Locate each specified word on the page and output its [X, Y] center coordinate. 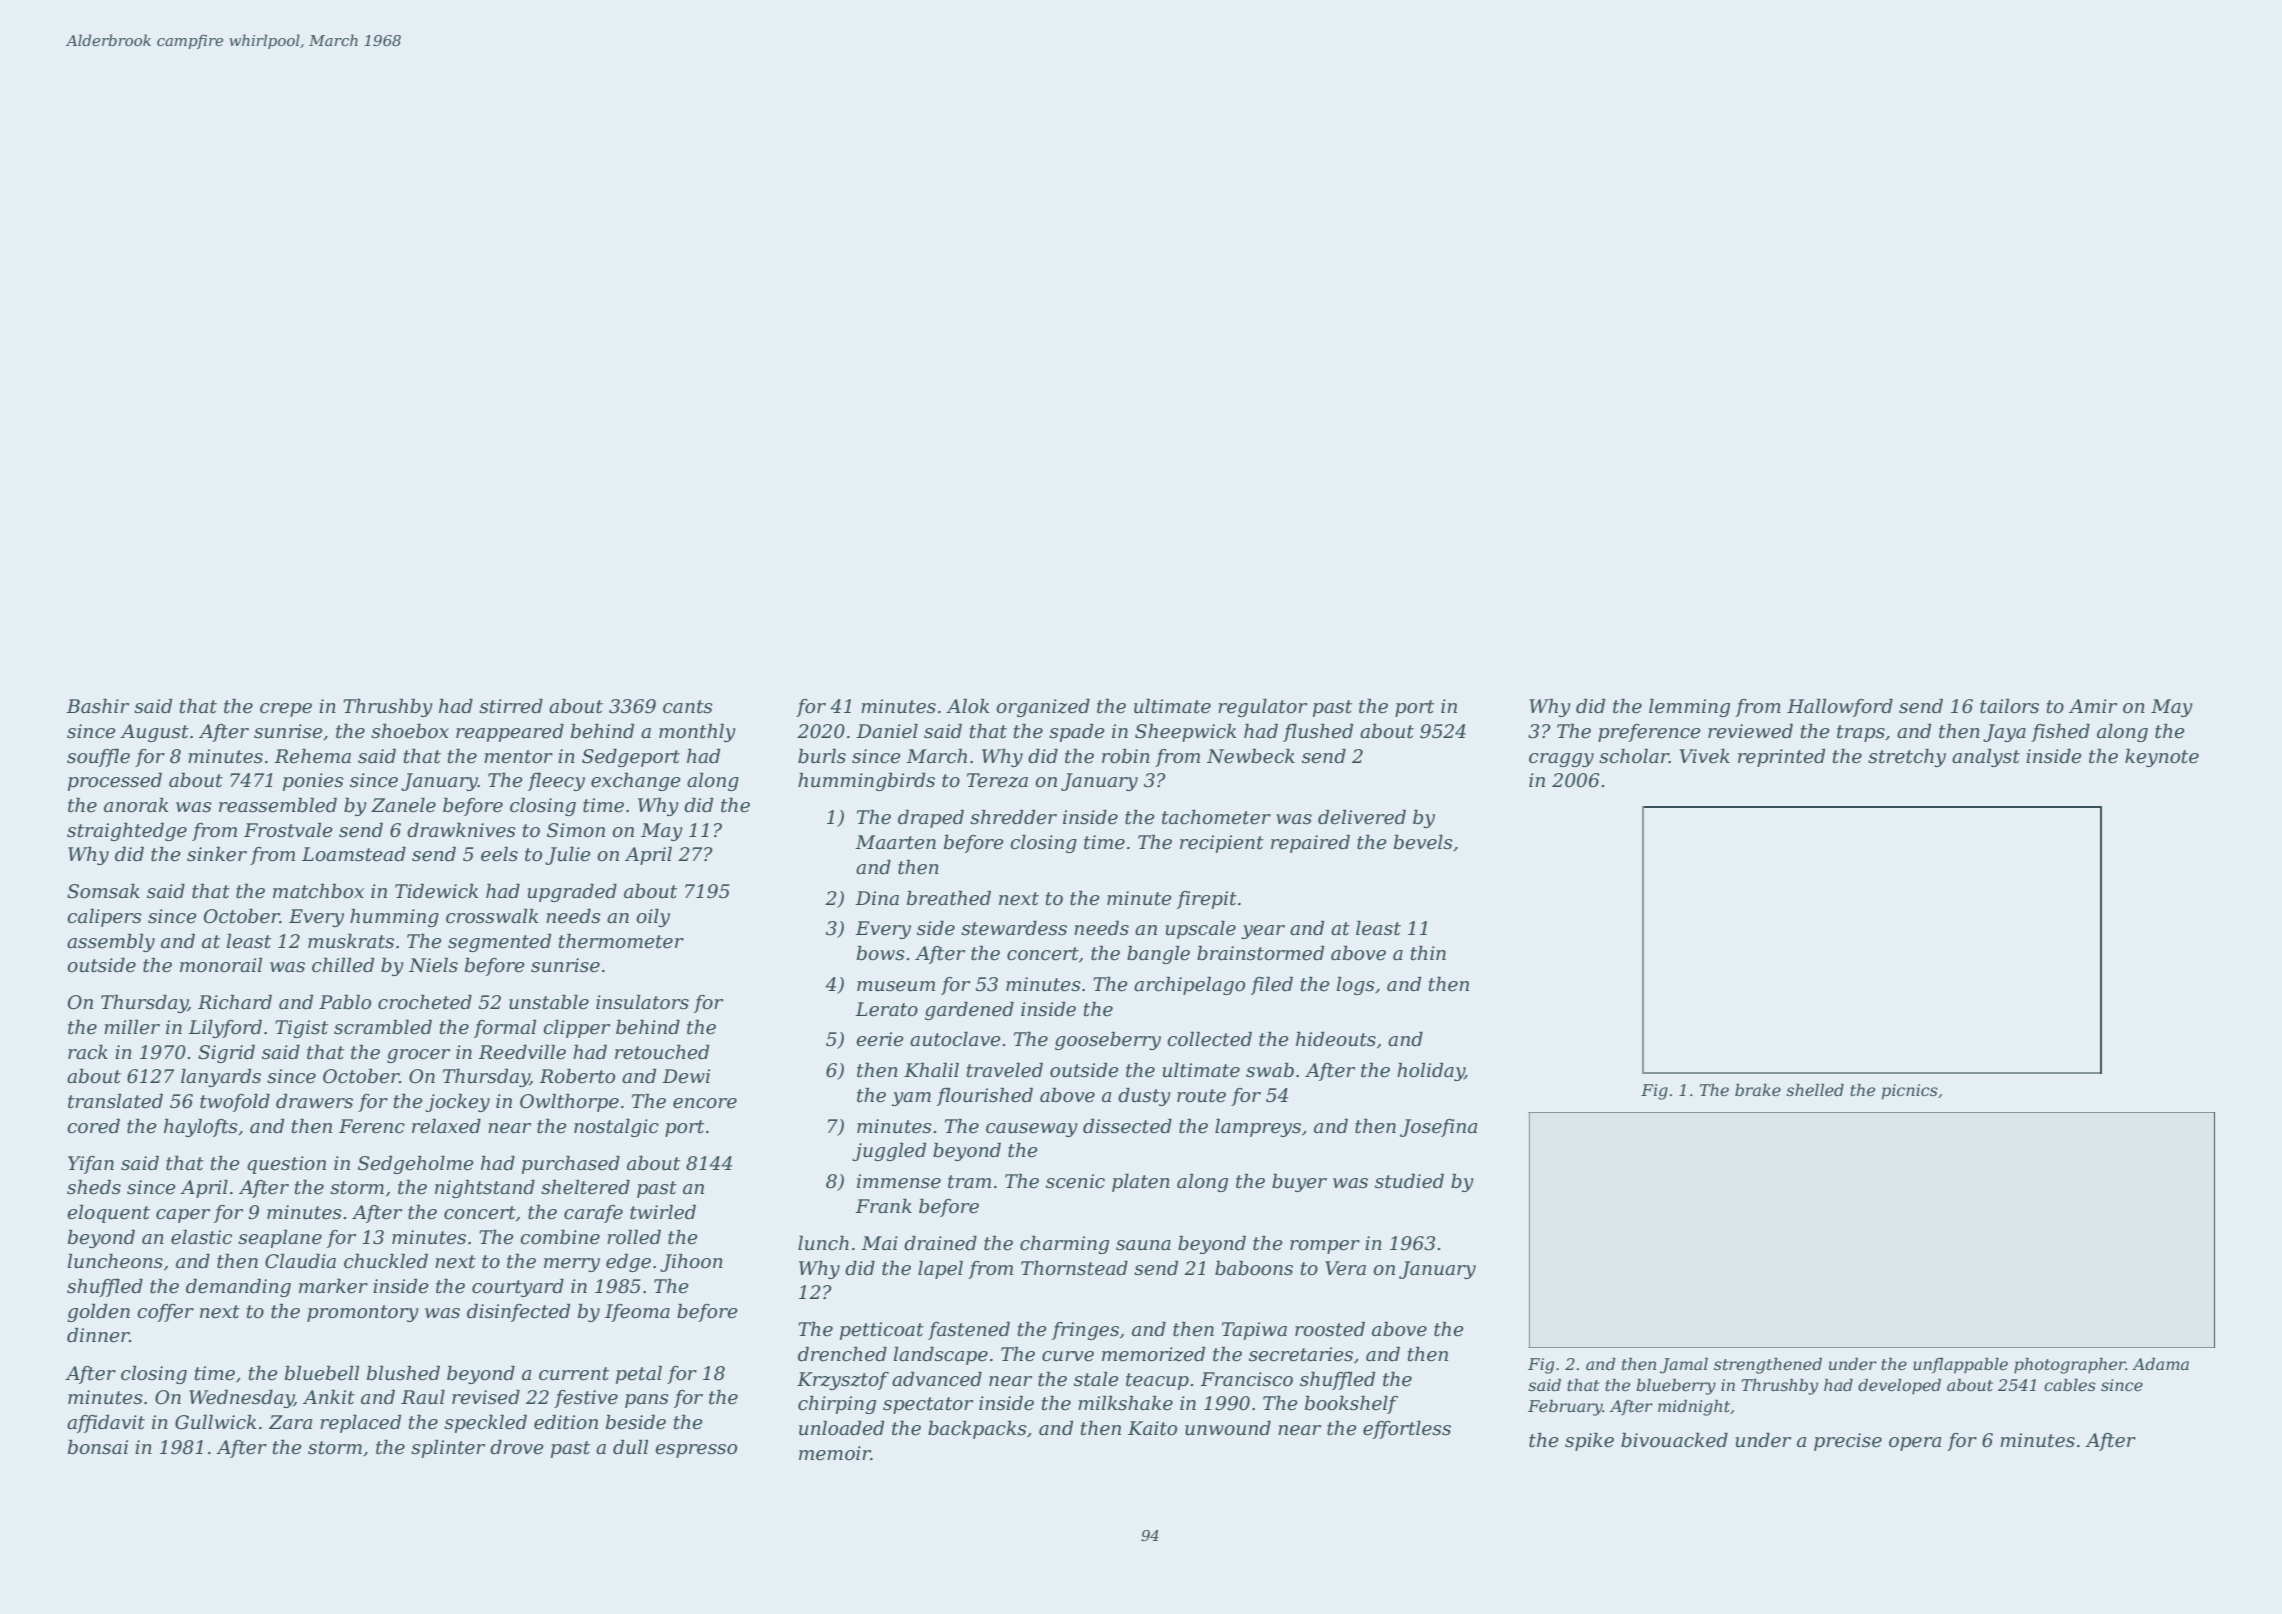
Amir [2093, 706]
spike [1589, 1442]
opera [1915, 1444]
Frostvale [288, 830]
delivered [1362, 817]
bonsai [98, 1447]
